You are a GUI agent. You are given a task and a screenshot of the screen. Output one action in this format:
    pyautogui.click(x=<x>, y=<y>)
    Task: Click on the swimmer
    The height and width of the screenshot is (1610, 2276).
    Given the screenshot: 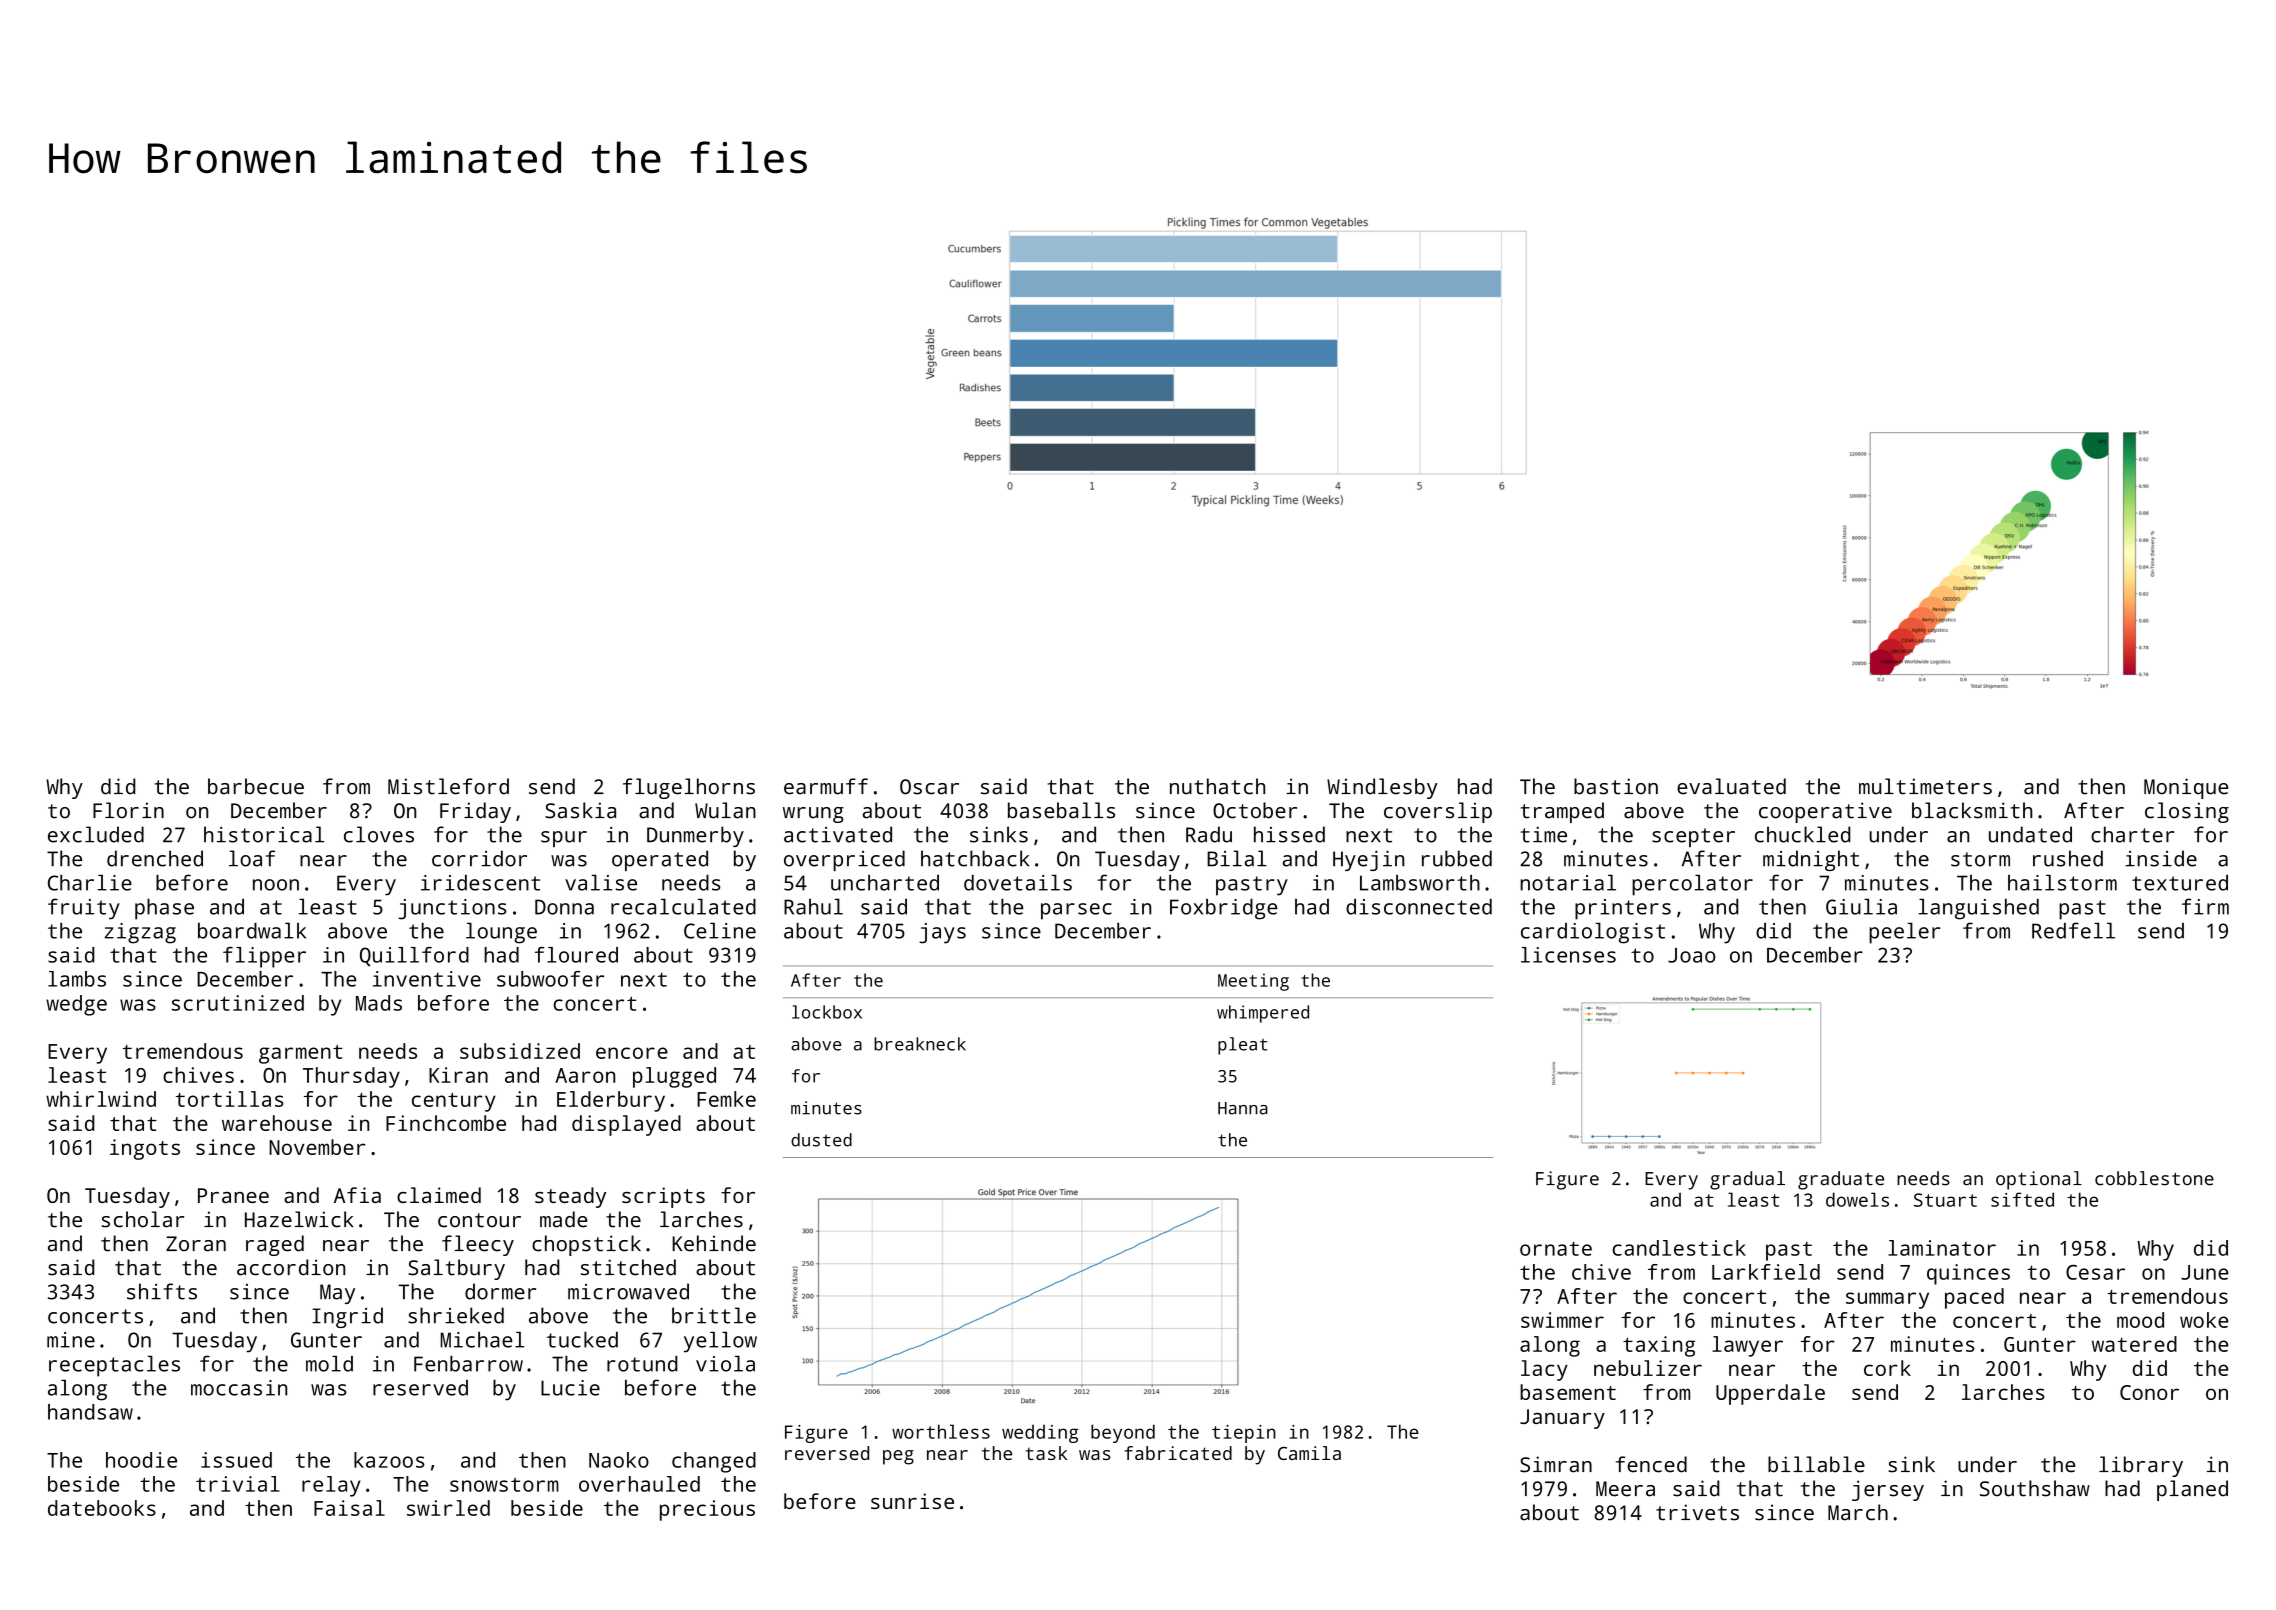 What is the action you would take?
    pyautogui.click(x=1562, y=1320)
